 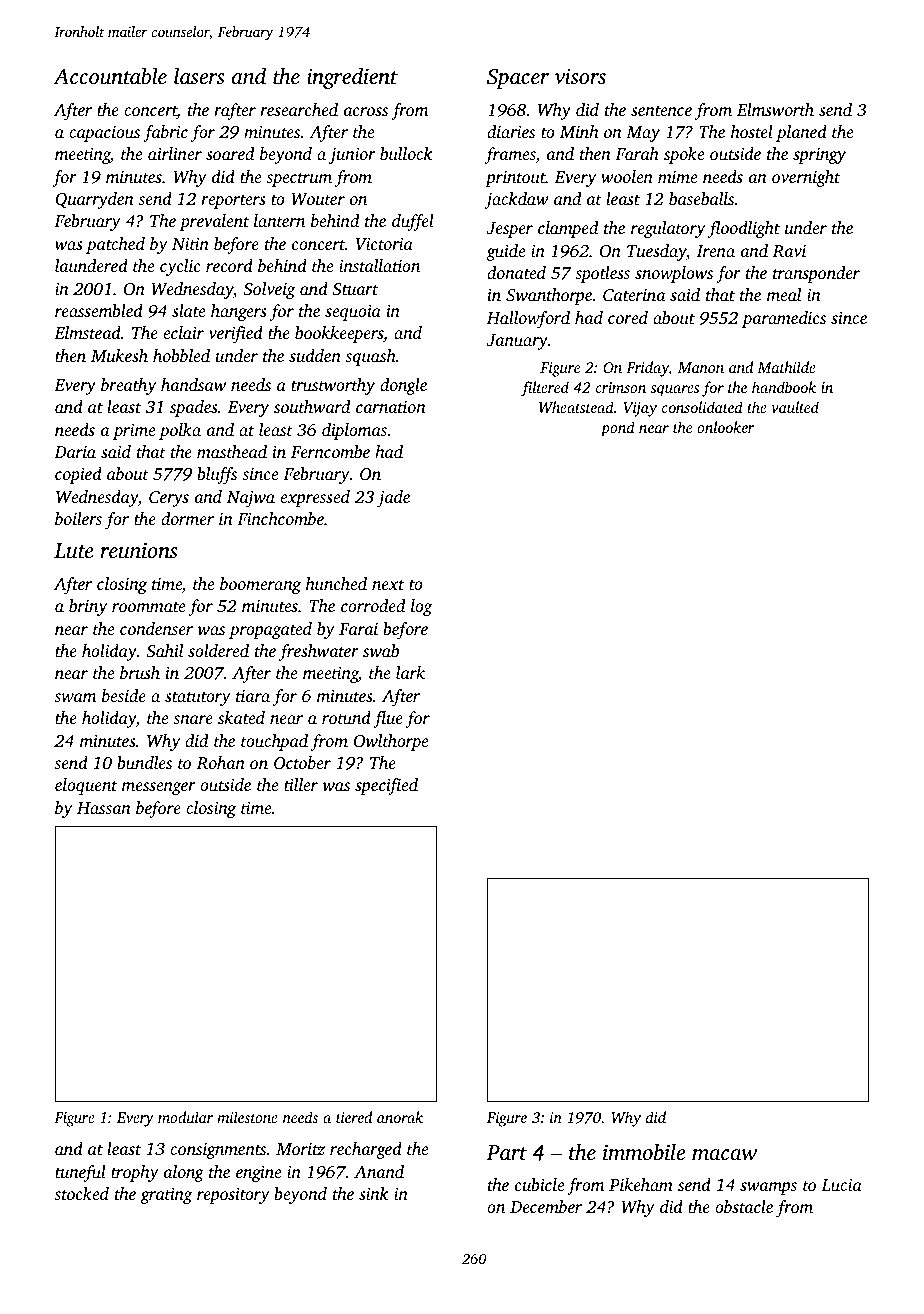 I want to click on expressed, so click(x=315, y=498).
